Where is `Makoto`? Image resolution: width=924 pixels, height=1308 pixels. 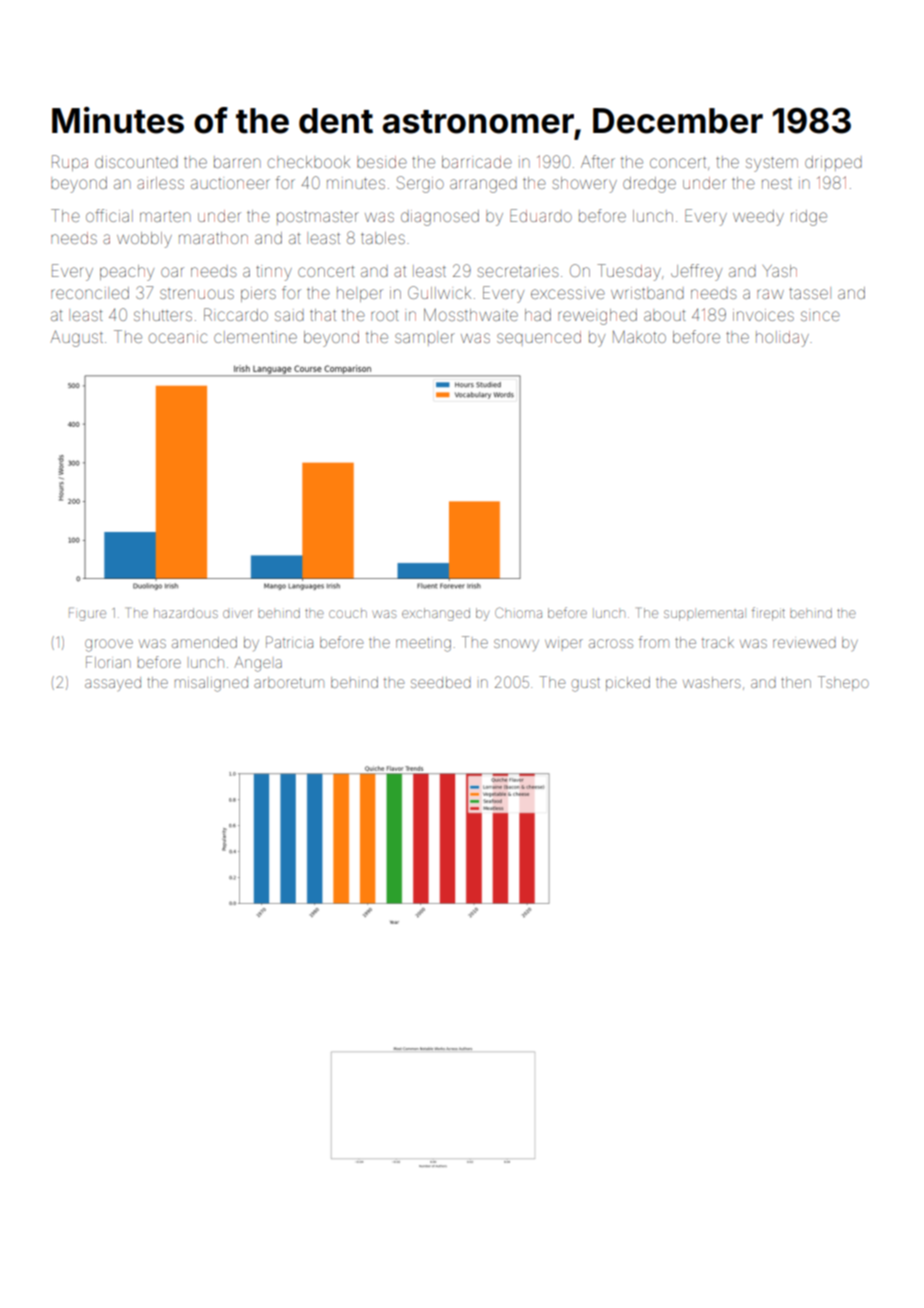 Makoto is located at coordinates (639, 337).
